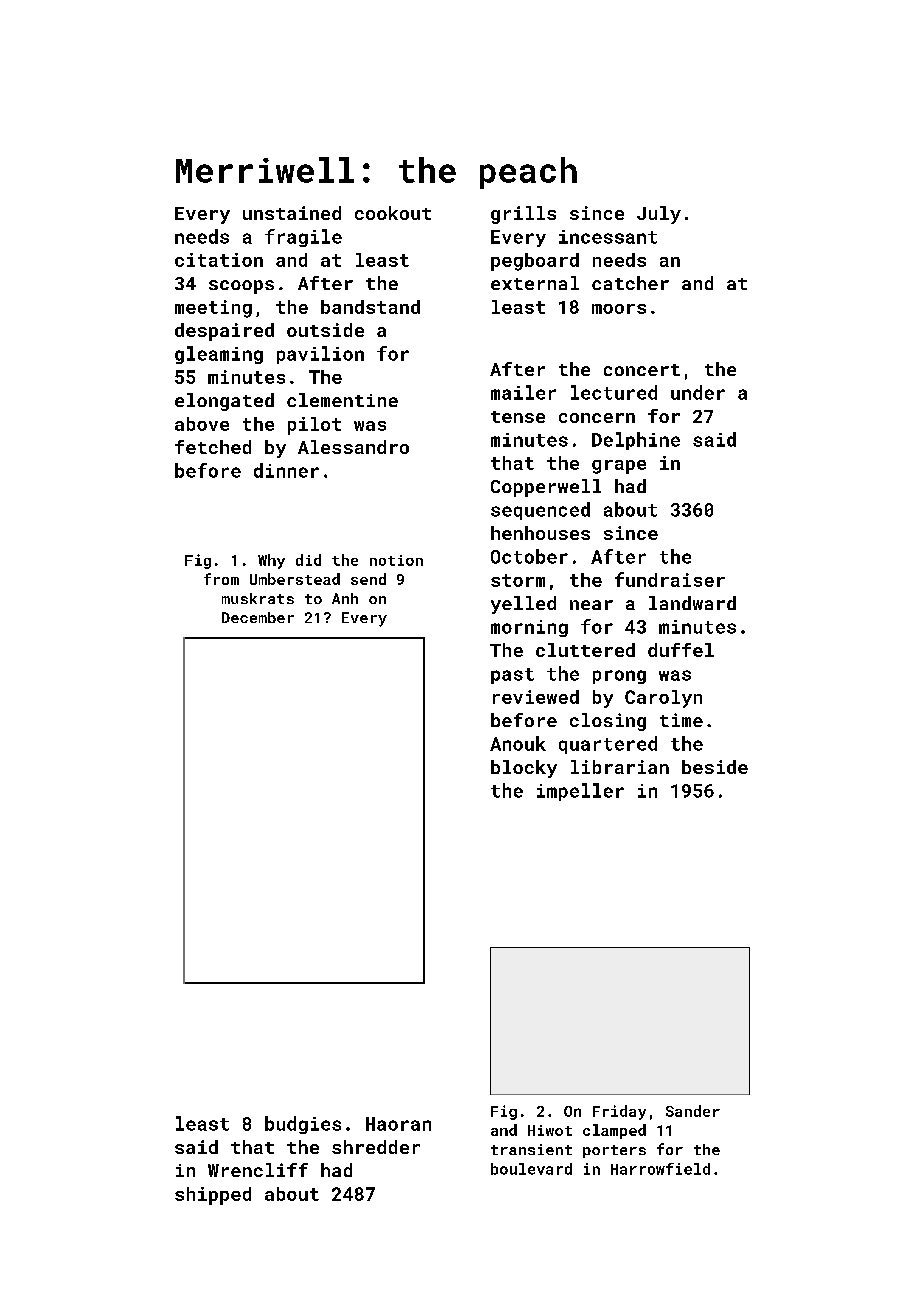  What do you see at coordinates (258, 617) in the image?
I see `December` at bounding box center [258, 617].
